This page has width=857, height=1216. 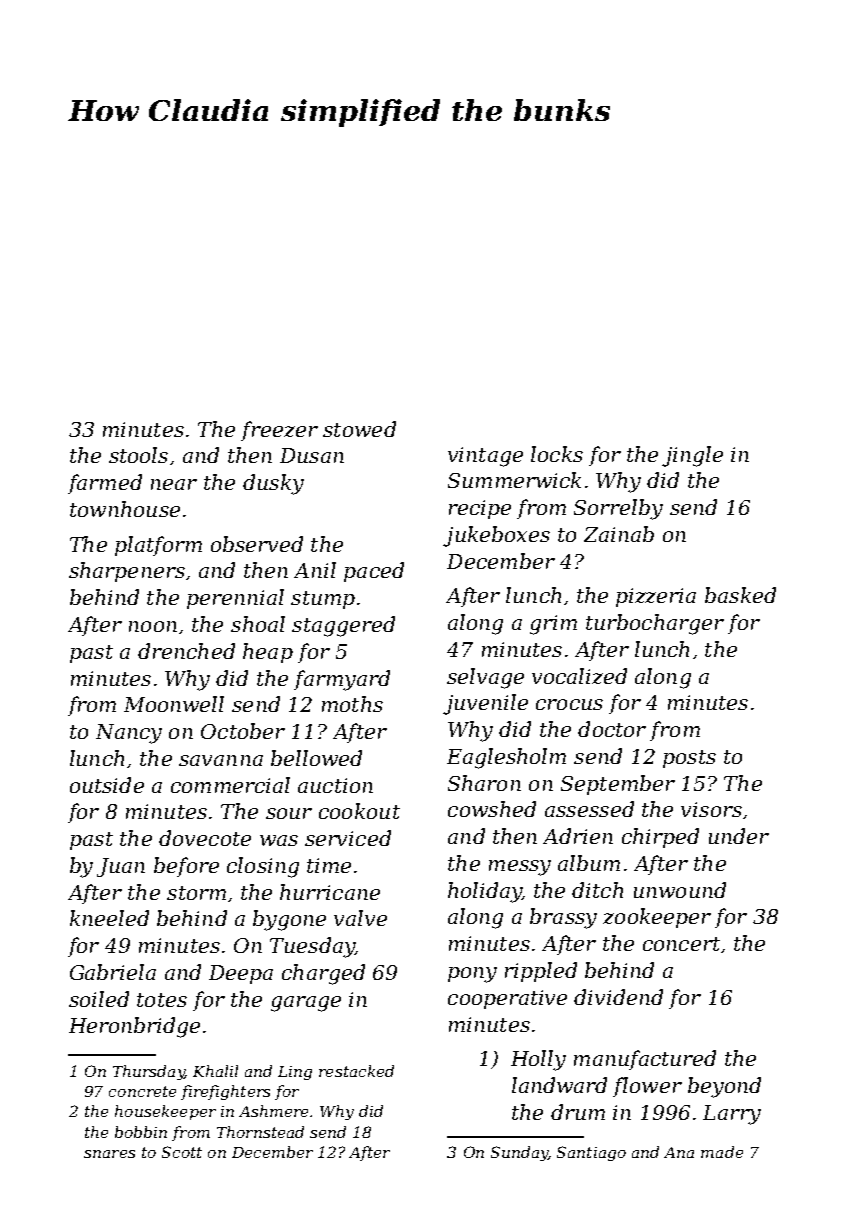 What do you see at coordinates (279, 431) in the page?
I see `freezer` at bounding box center [279, 431].
